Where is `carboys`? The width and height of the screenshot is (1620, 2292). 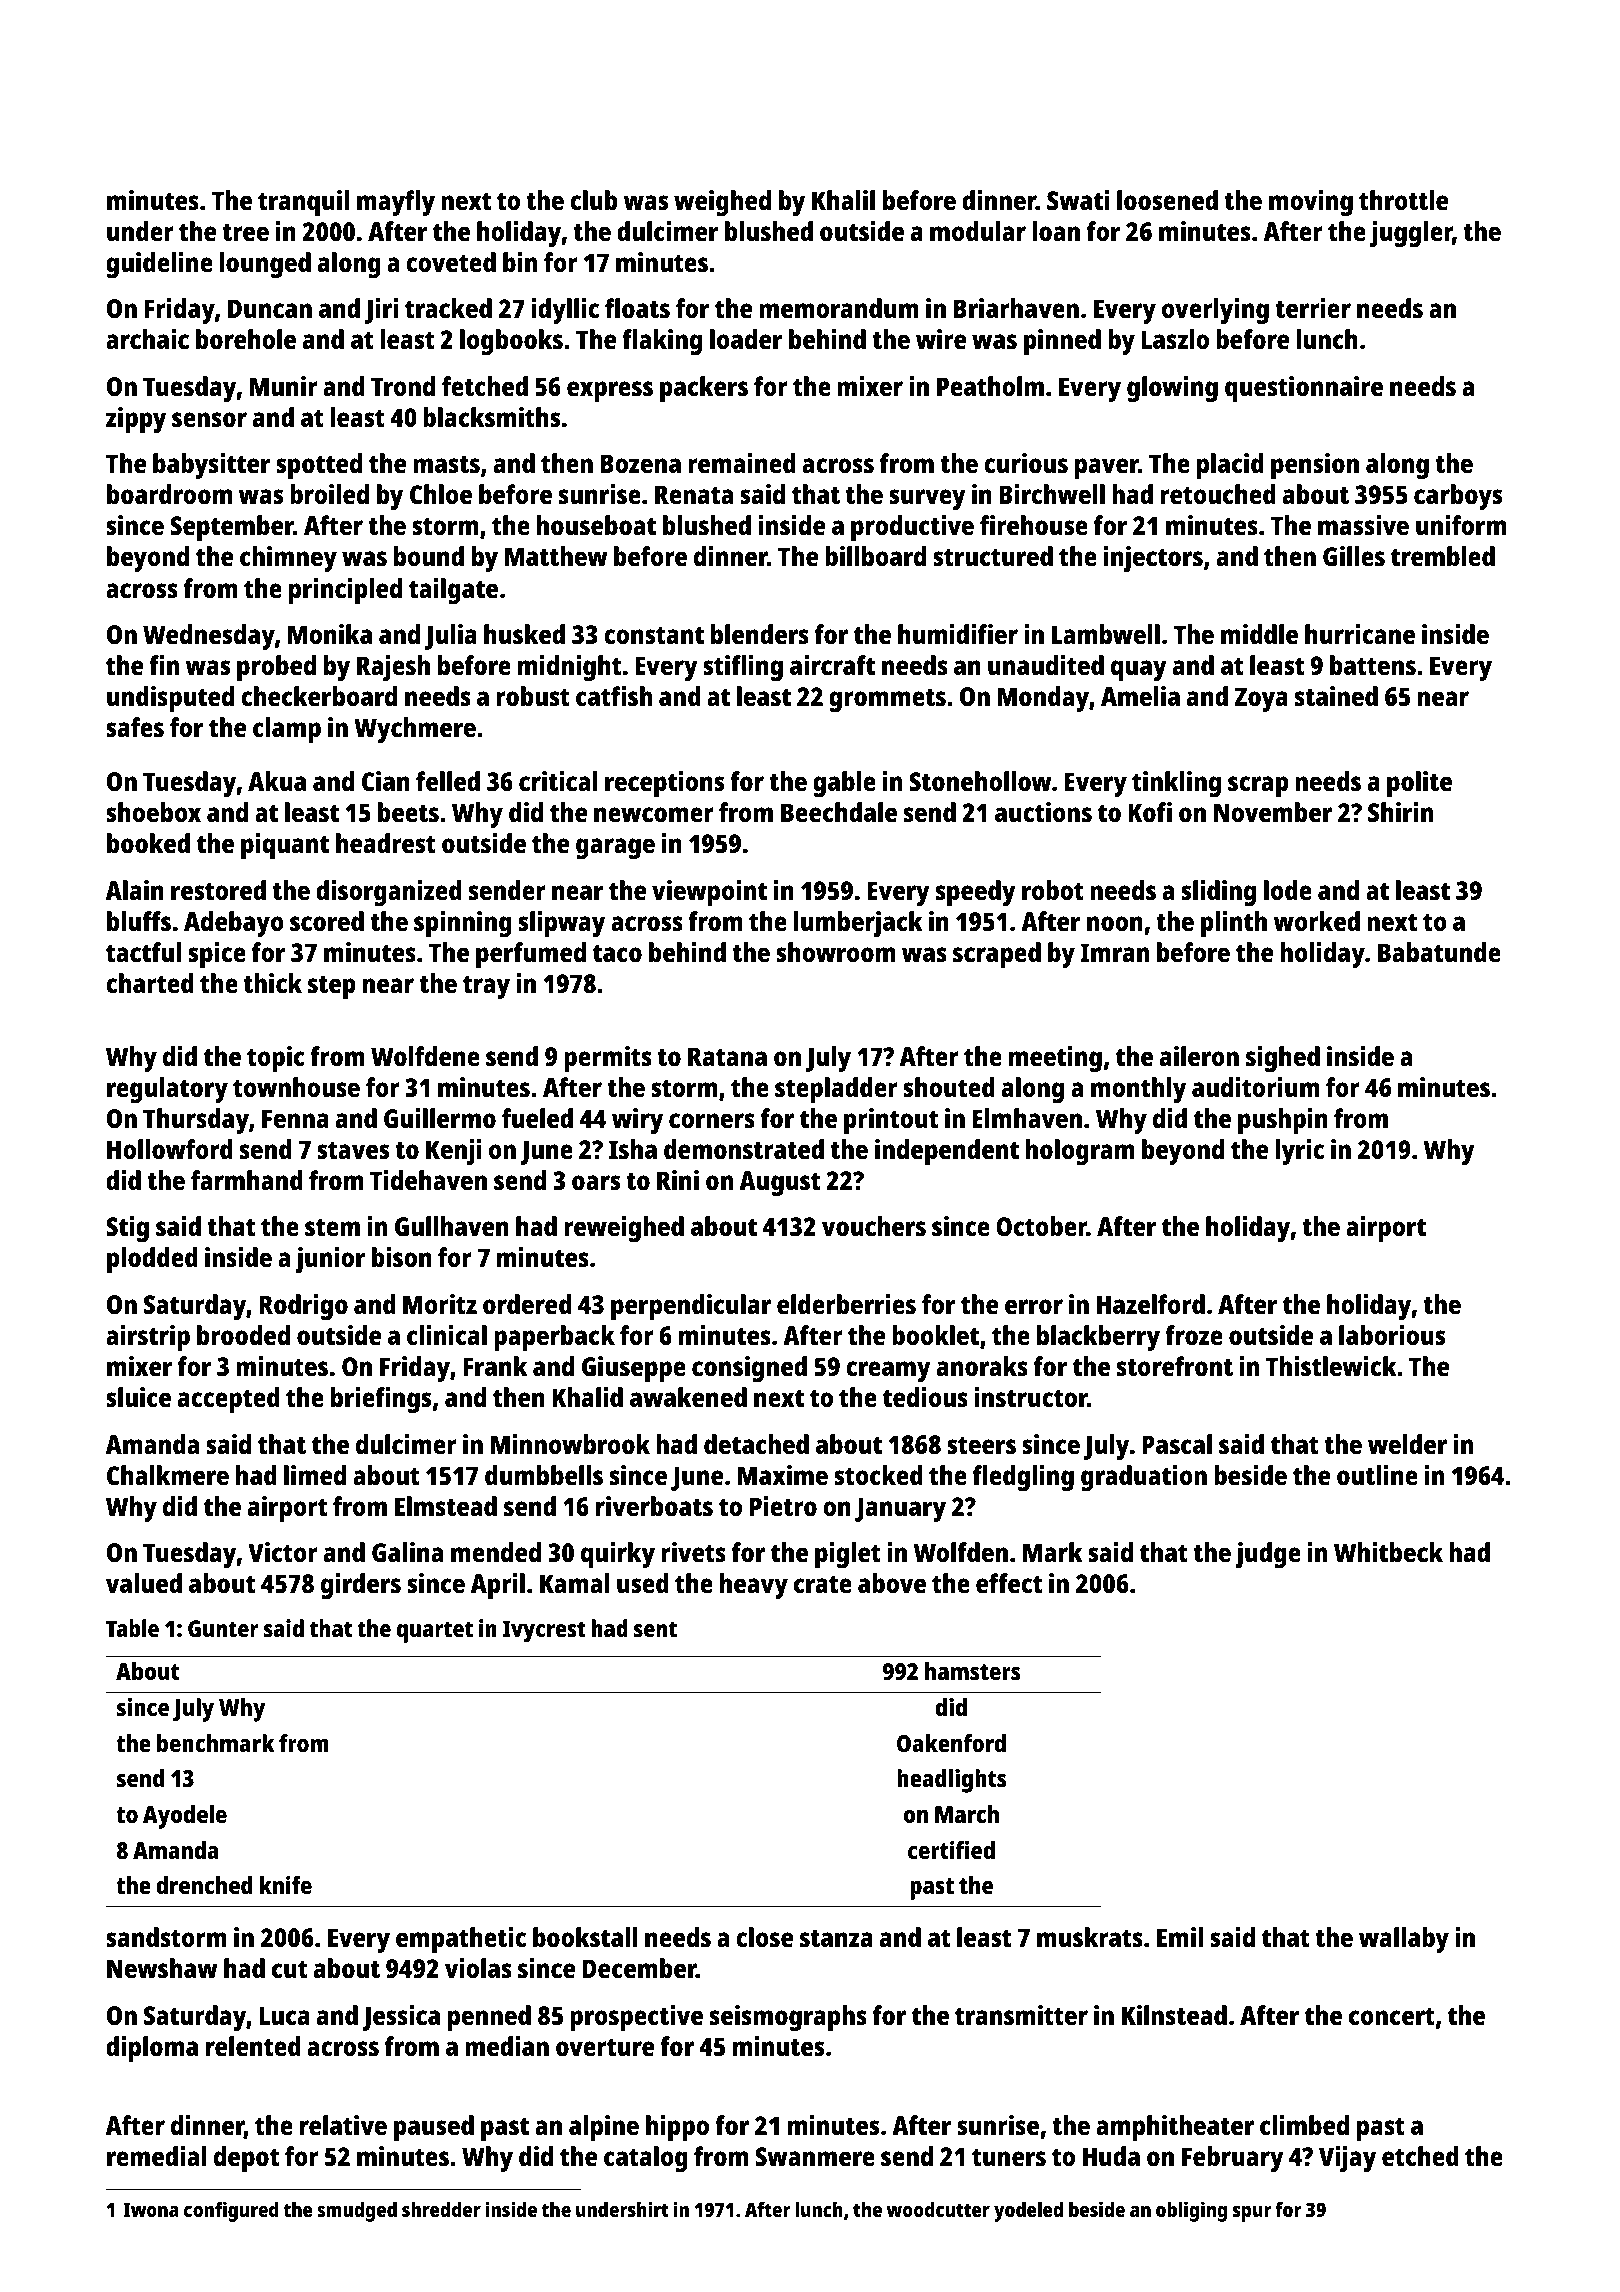 carboys is located at coordinates (1458, 497).
